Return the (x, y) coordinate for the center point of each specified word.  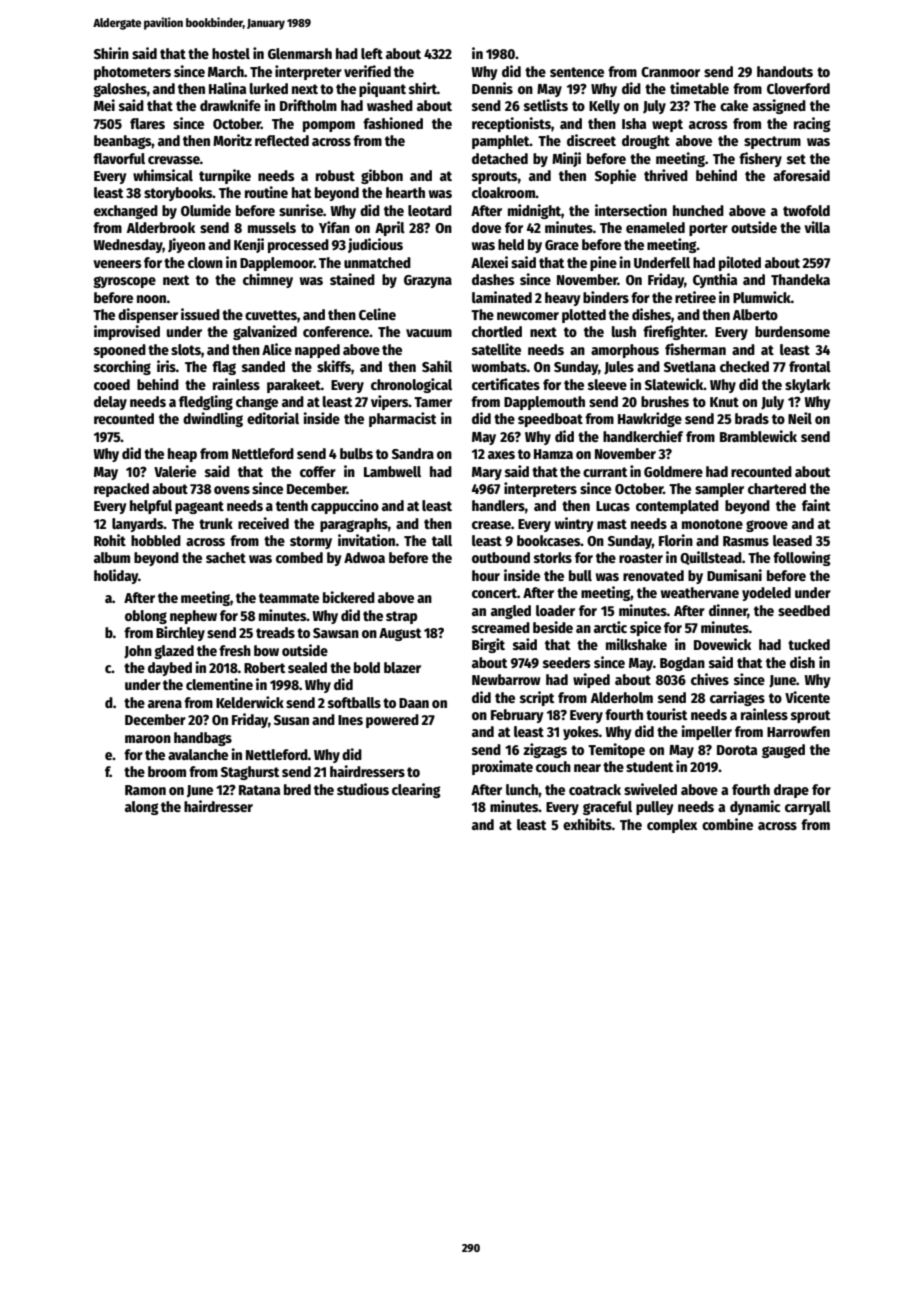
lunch (522, 789)
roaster (641, 558)
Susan (291, 720)
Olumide (206, 210)
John (138, 652)
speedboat (550, 420)
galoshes (120, 90)
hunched (698, 210)
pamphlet (501, 142)
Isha (634, 123)
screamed (501, 627)
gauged (783, 751)
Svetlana (690, 366)
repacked (121, 490)
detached (500, 158)
